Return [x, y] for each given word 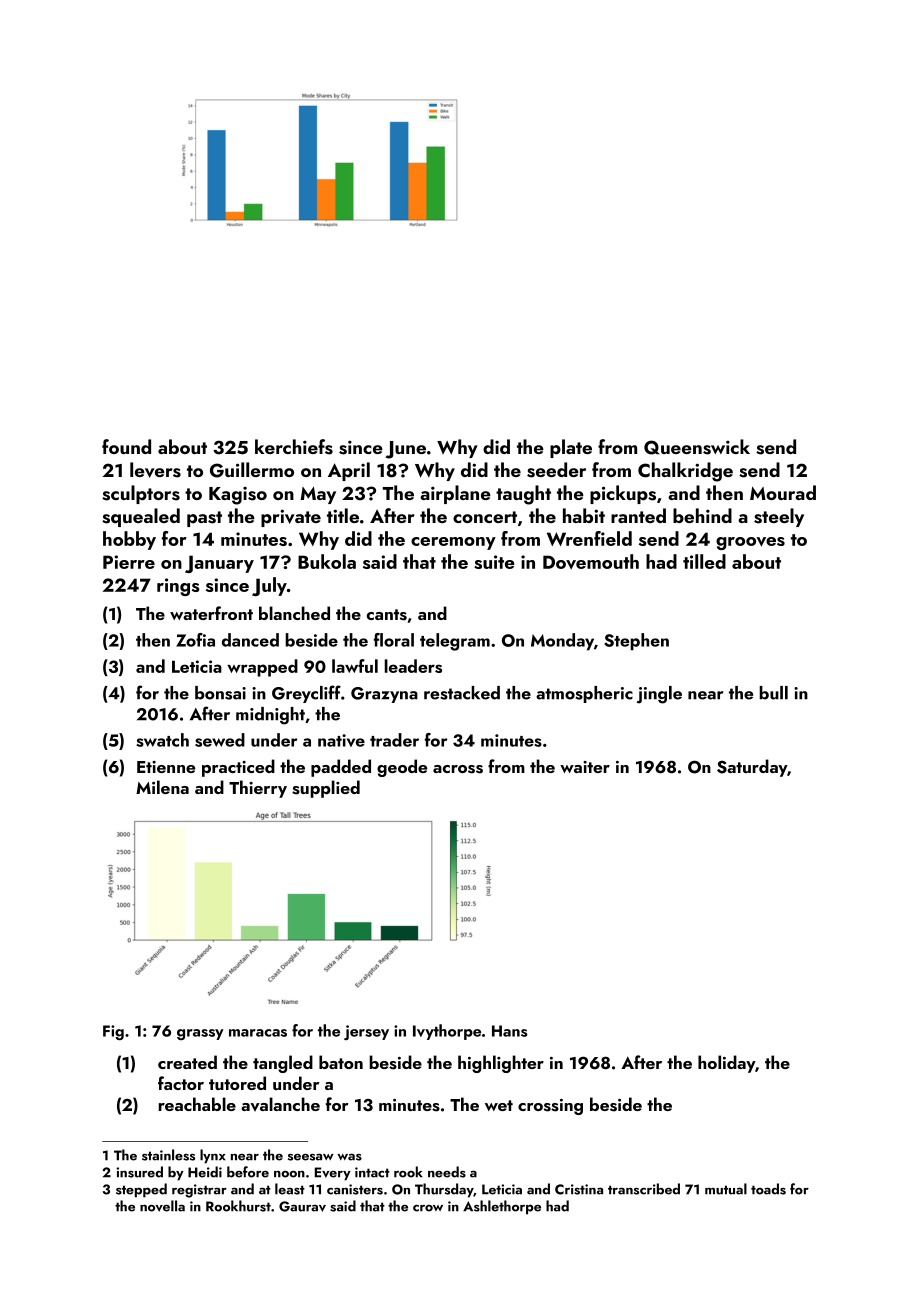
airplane [455, 494]
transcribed [644, 1189]
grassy [200, 1034]
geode [402, 768]
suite [494, 562]
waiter [585, 767]
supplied [326, 789]
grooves [750, 543]
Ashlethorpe [502, 1207]
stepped [141, 1190]
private [291, 518]
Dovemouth [591, 561]
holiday [726, 1064]
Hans [509, 1031]
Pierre [129, 562]
